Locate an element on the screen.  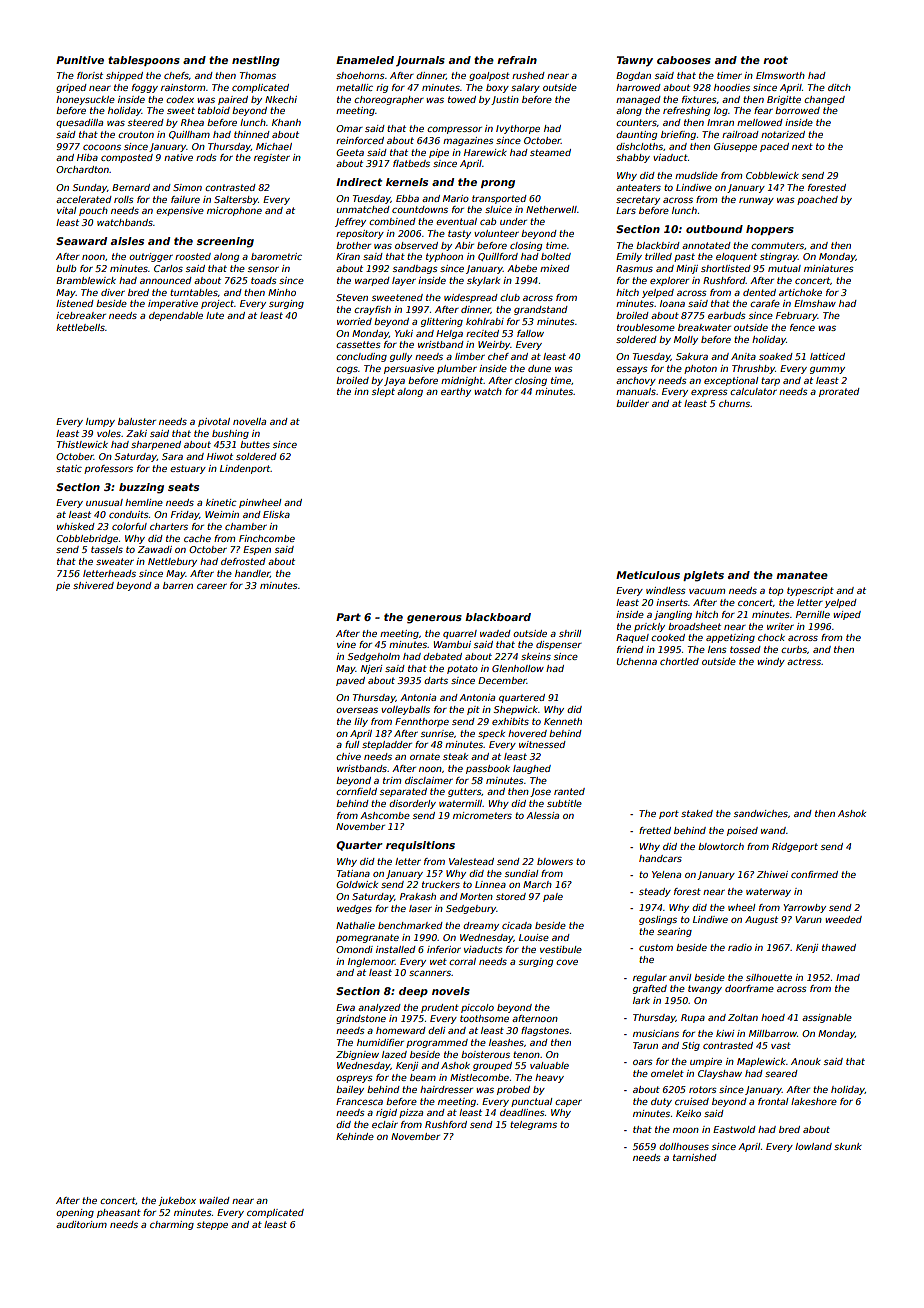
Tatiana is located at coordinates (353, 873).
